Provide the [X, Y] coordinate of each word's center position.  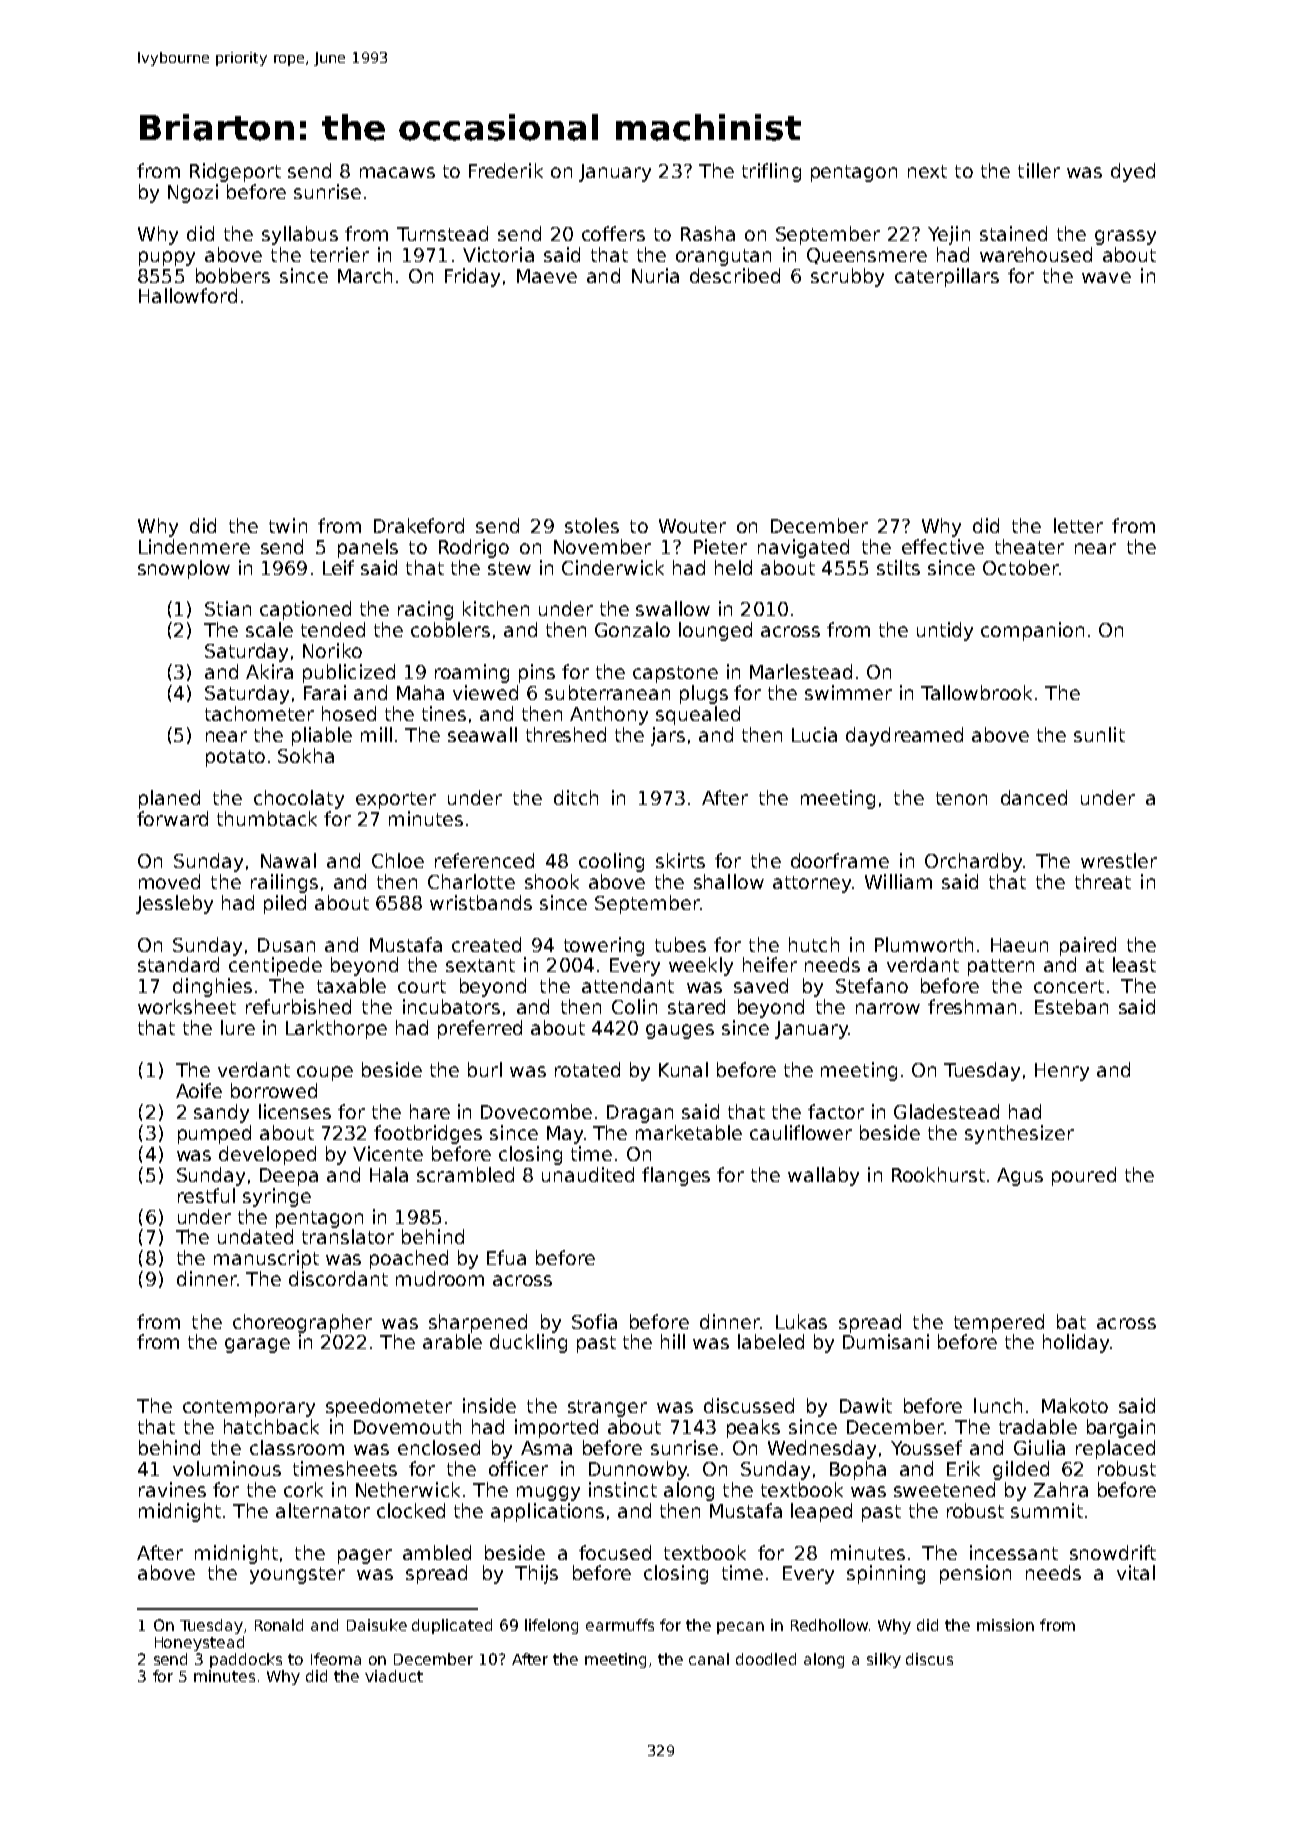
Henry [1062, 1072]
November [602, 546]
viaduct [394, 1676]
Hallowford [188, 295]
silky [884, 1660]
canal [709, 1659]
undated [255, 1236]
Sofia [594, 1321]
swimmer [848, 692]
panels [368, 548]
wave [1106, 277]
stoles [592, 525]
